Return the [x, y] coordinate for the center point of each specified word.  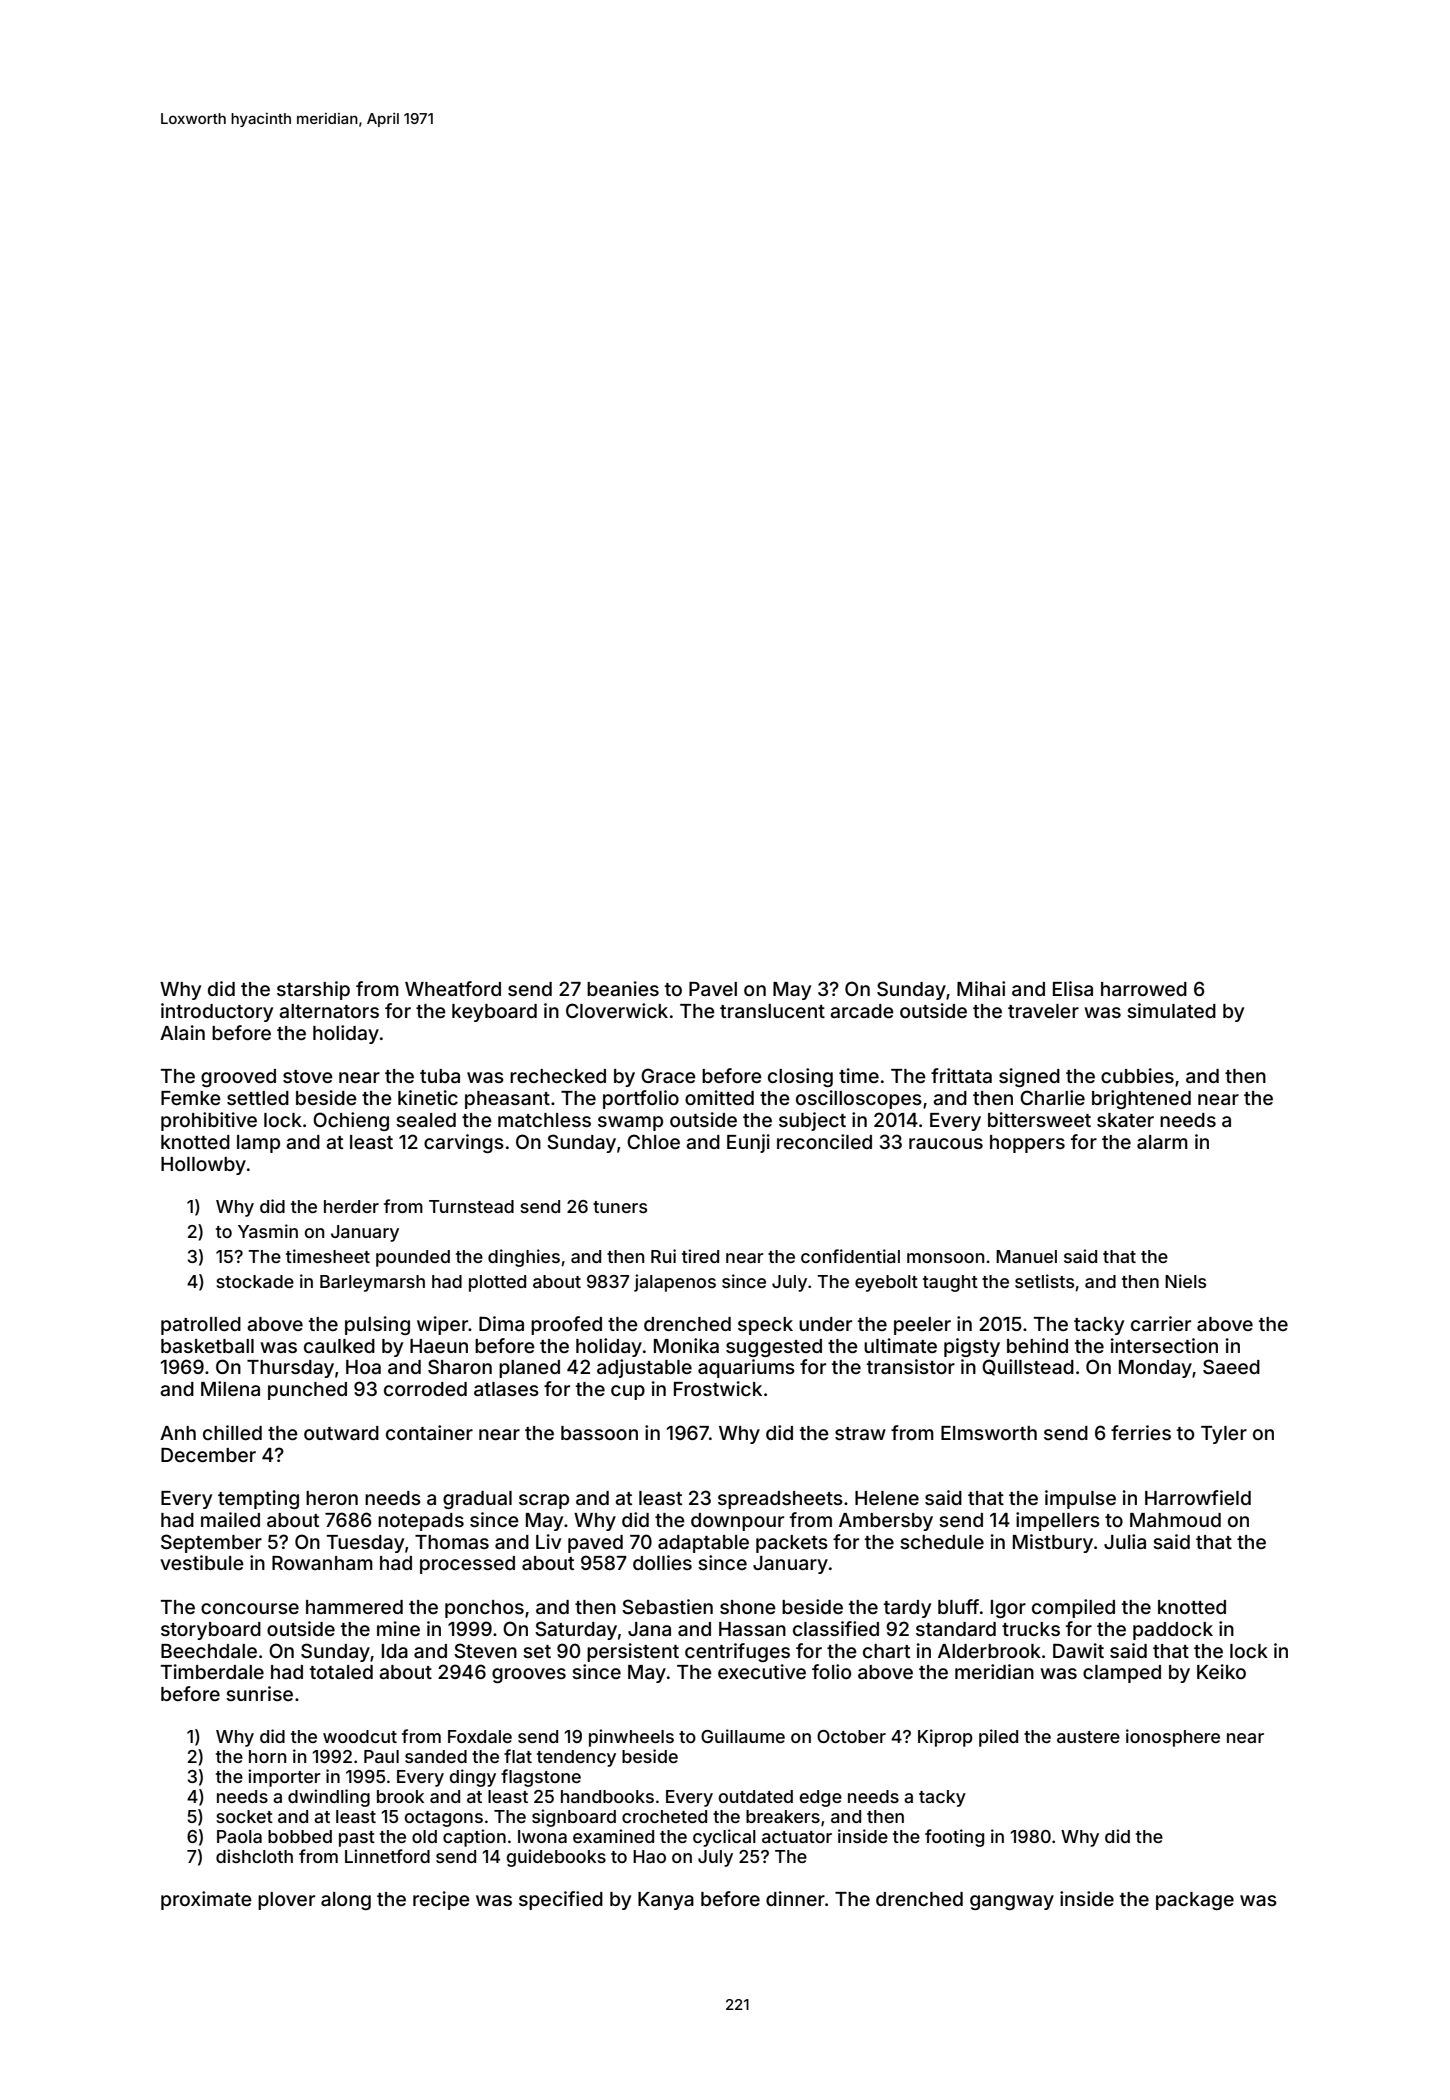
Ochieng [351, 1121]
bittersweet [1039, 1119]
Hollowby [203, 1166]
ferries [1141, 1432]
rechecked [558, 1076]
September [211, 1543]
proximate [206, 1900]
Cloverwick [617, 1010]
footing [954, 1838]
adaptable [703, 1544]
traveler [1043, 1011]
